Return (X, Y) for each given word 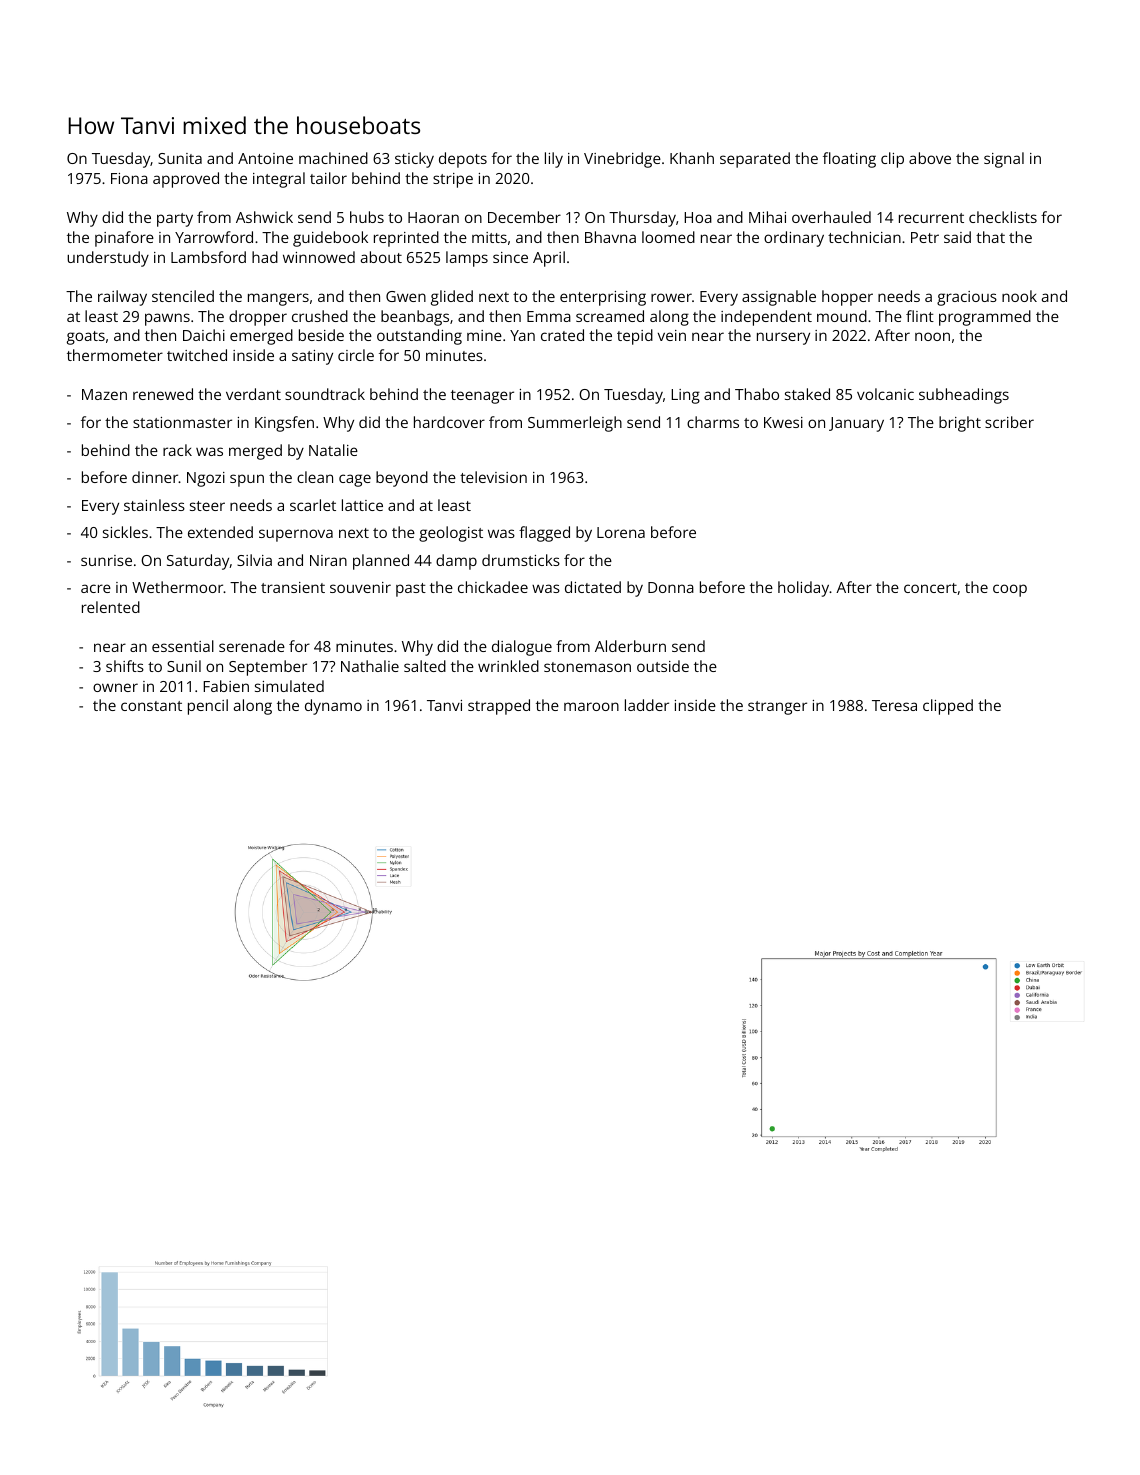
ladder (647, 705)
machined (333, 158)
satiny (312, 357)
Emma (549, 316)
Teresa (894, 705)
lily (554, 160)
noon (932, 336)
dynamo (333, 707)
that (990, 237)
